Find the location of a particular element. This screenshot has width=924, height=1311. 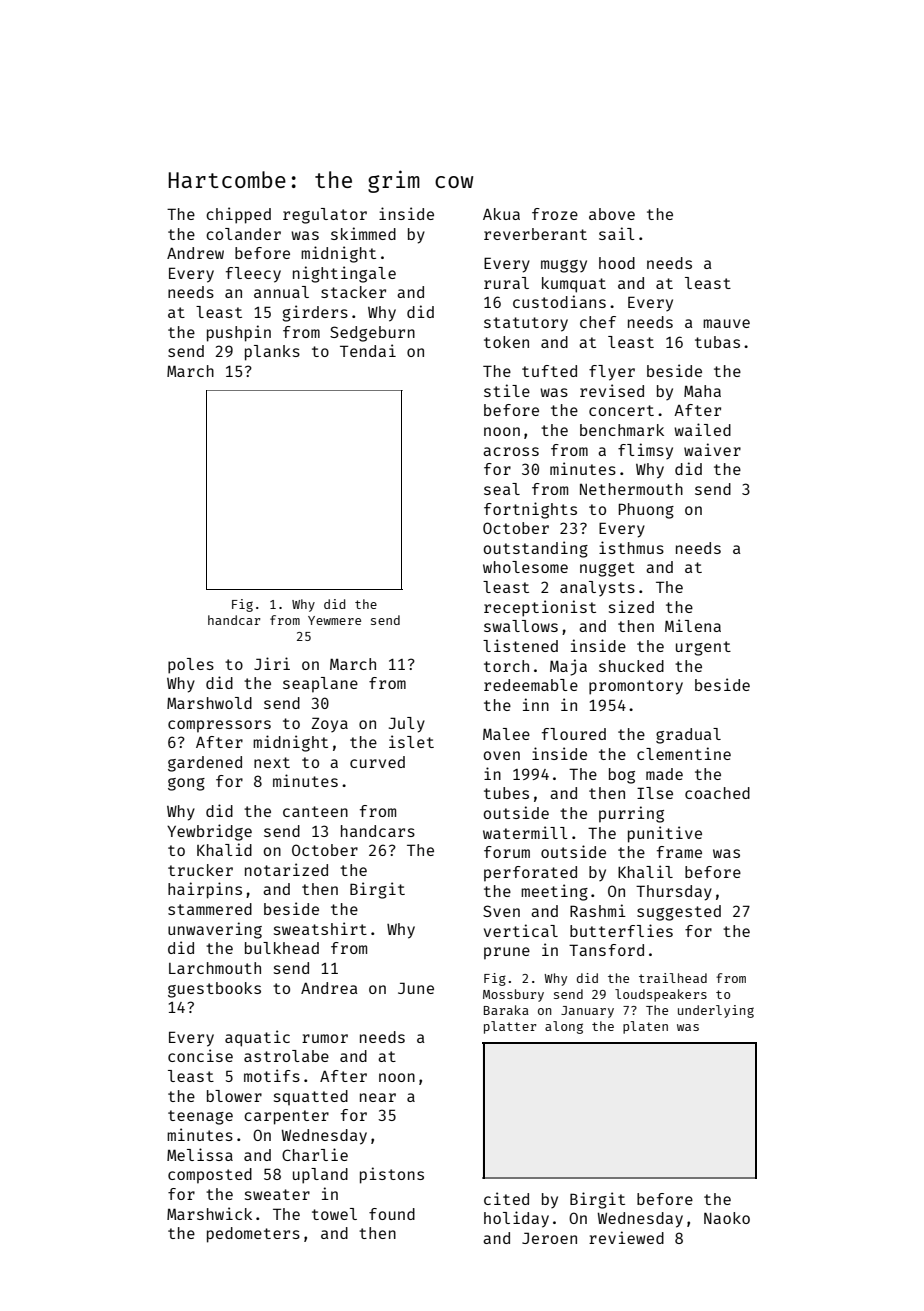

sweatshirt is located at coordinates (320, 928).
